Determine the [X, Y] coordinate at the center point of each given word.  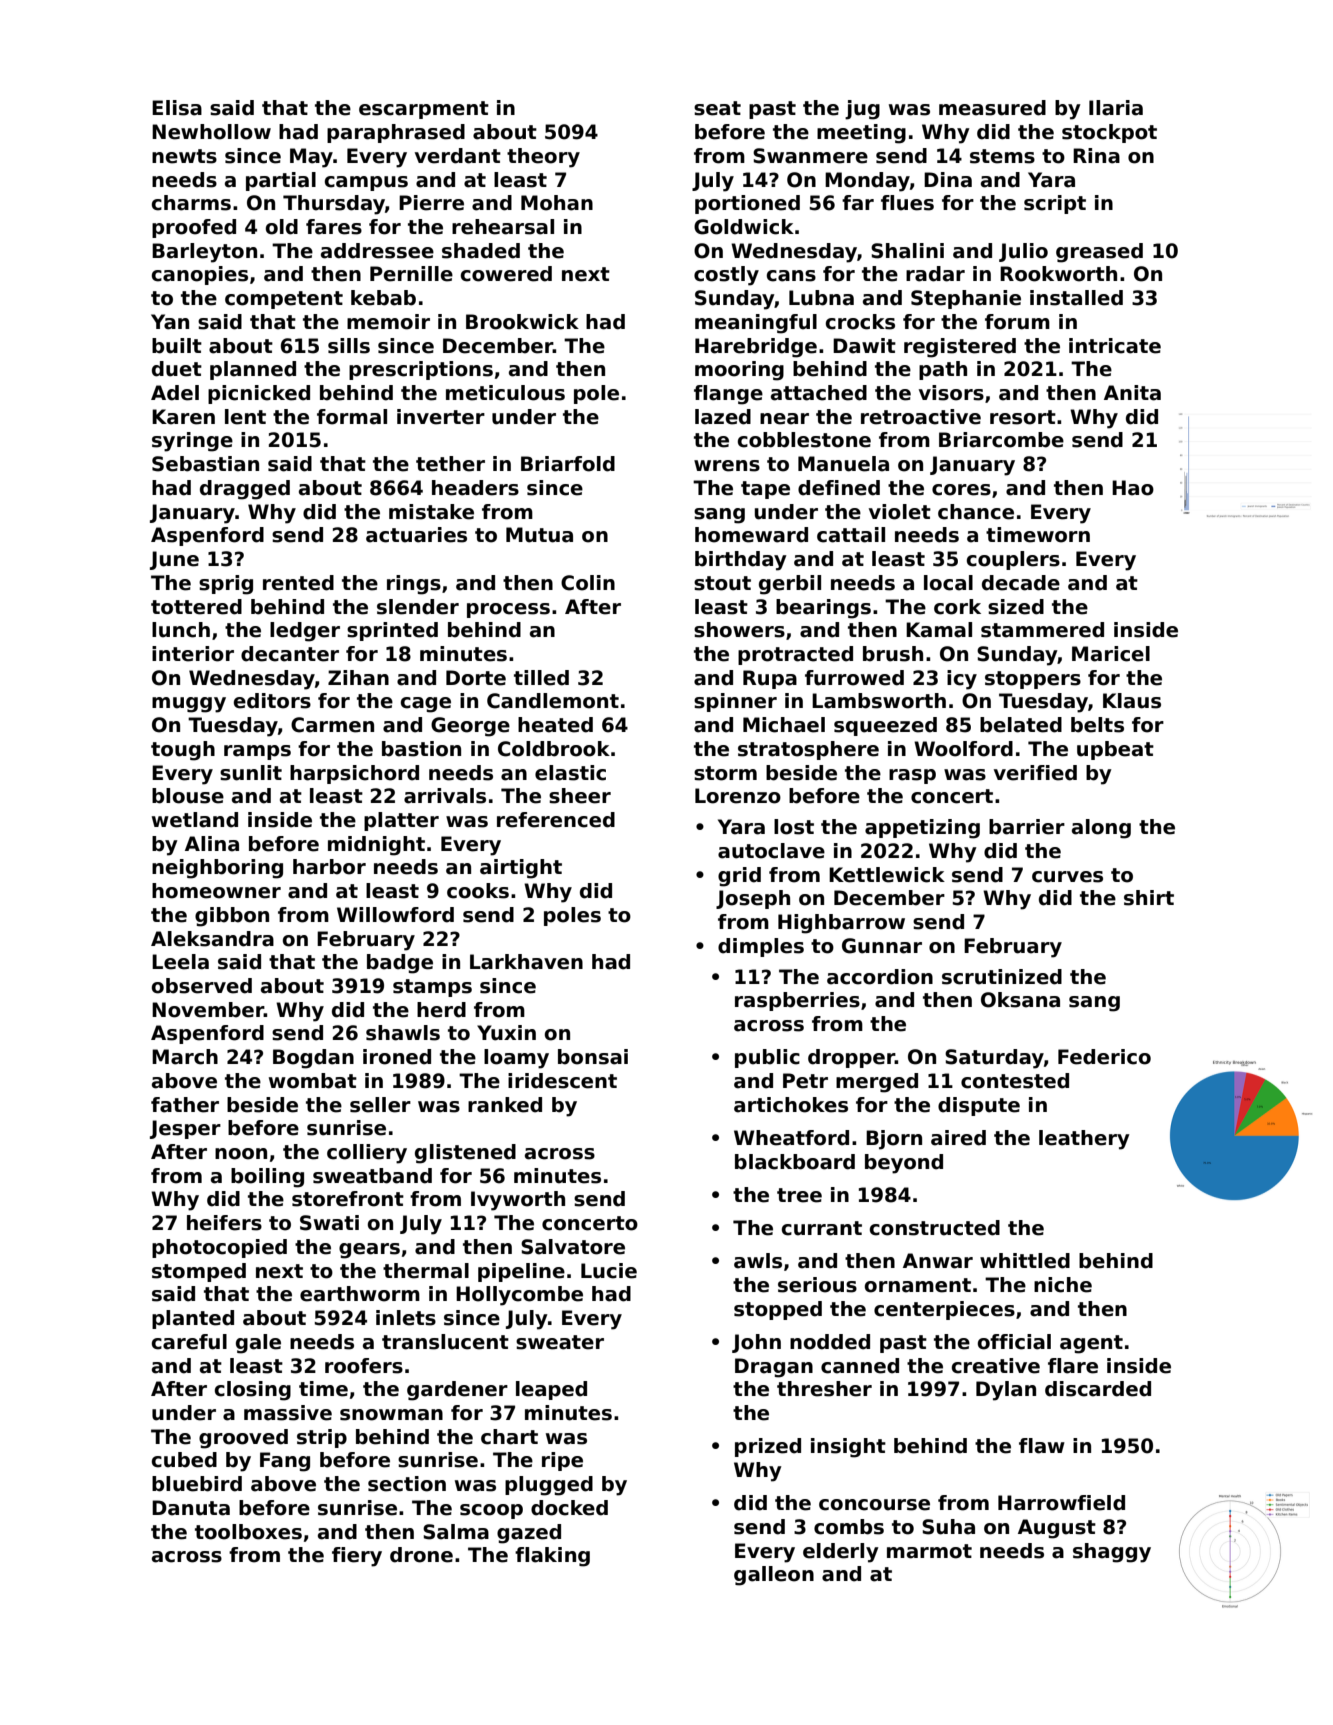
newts [184, 156]
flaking [552, 1557]
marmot [929, 1551]
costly [726, 276]
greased [1099, 253]
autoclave [771, 851]
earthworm [360, 1294]
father [185, 1105]
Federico [1104, 1057]
